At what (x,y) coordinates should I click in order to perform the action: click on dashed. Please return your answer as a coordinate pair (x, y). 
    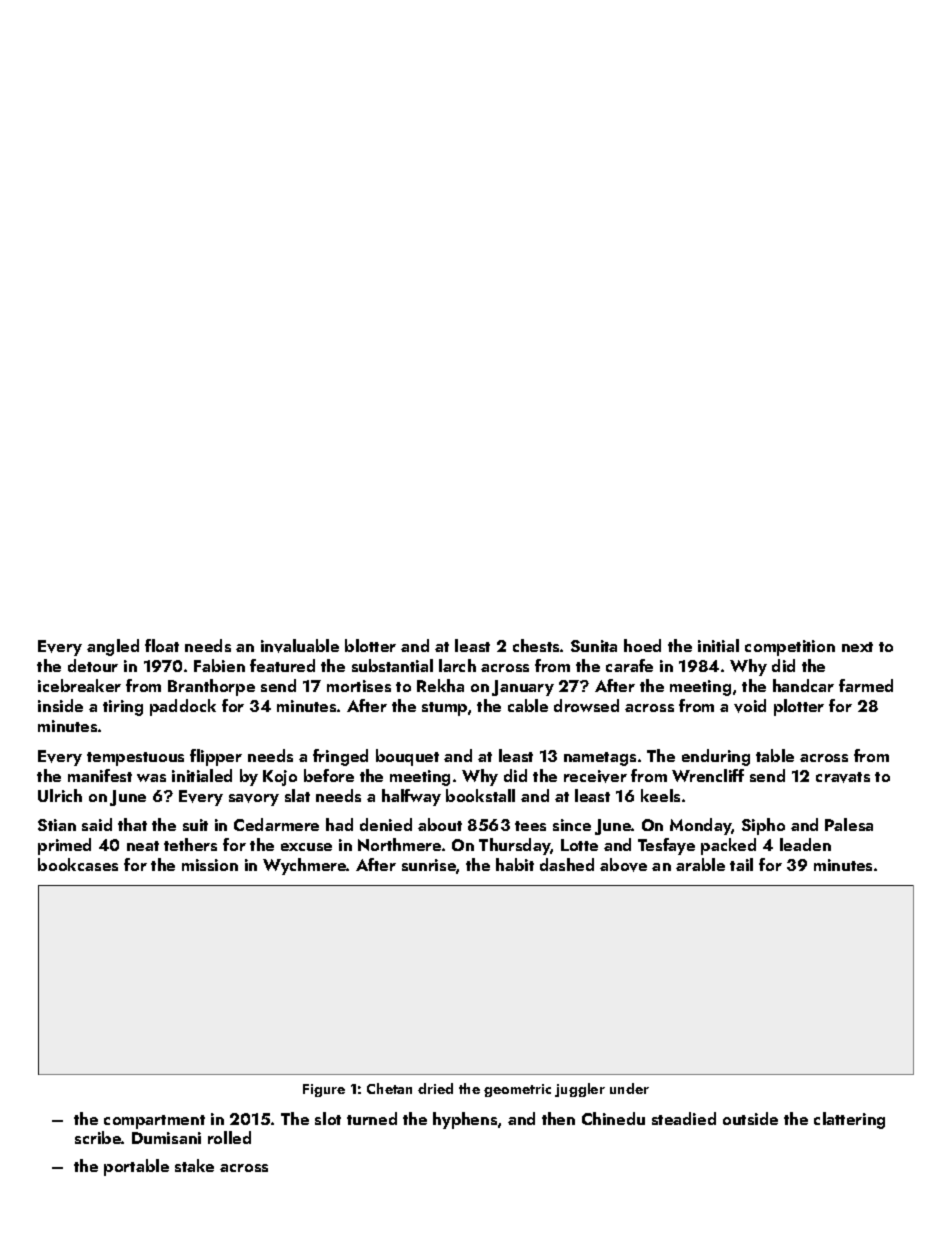
    Looking at the image, I should click on (567, 864).
